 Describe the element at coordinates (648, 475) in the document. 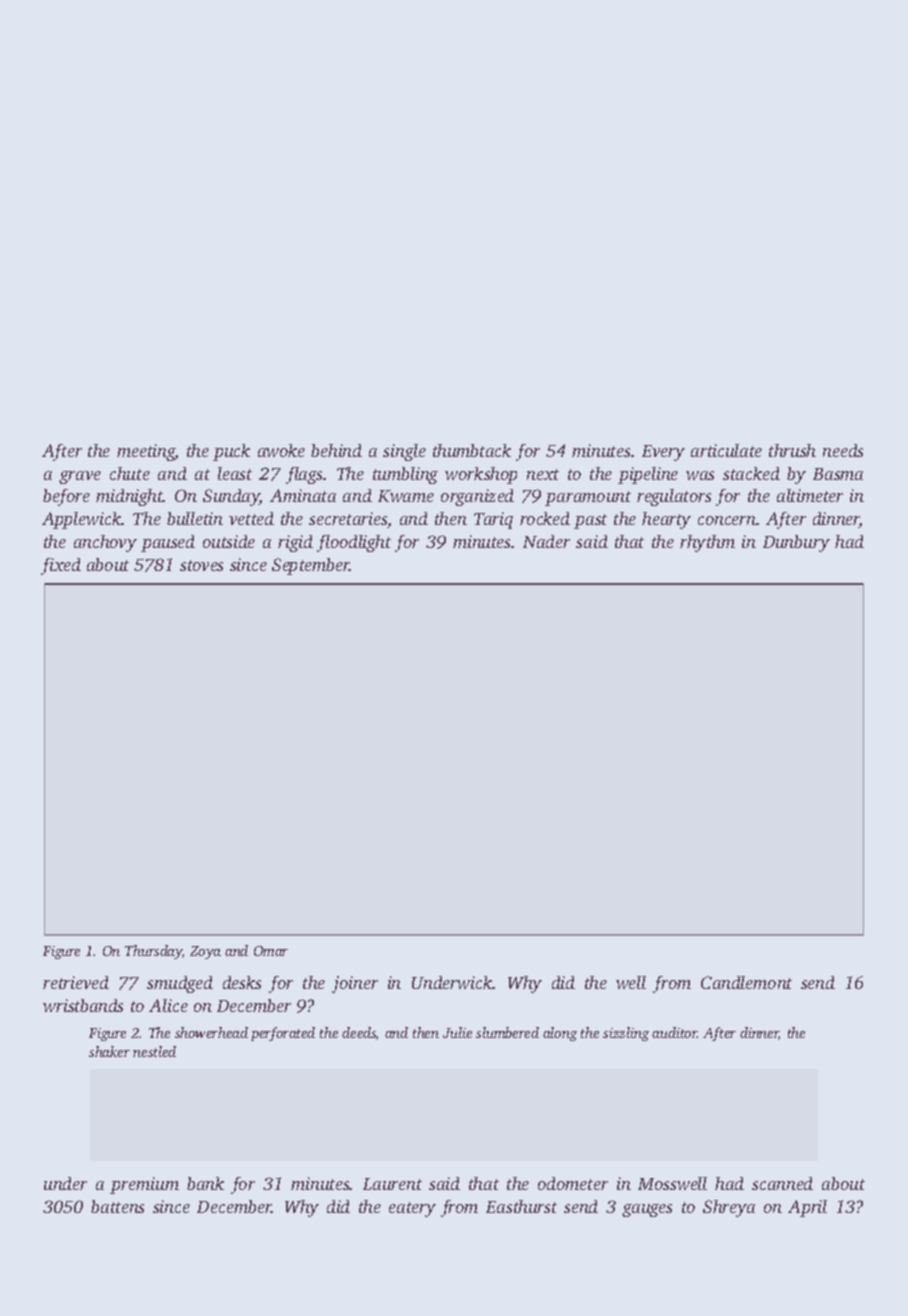

I see `pipeline` at that location.
